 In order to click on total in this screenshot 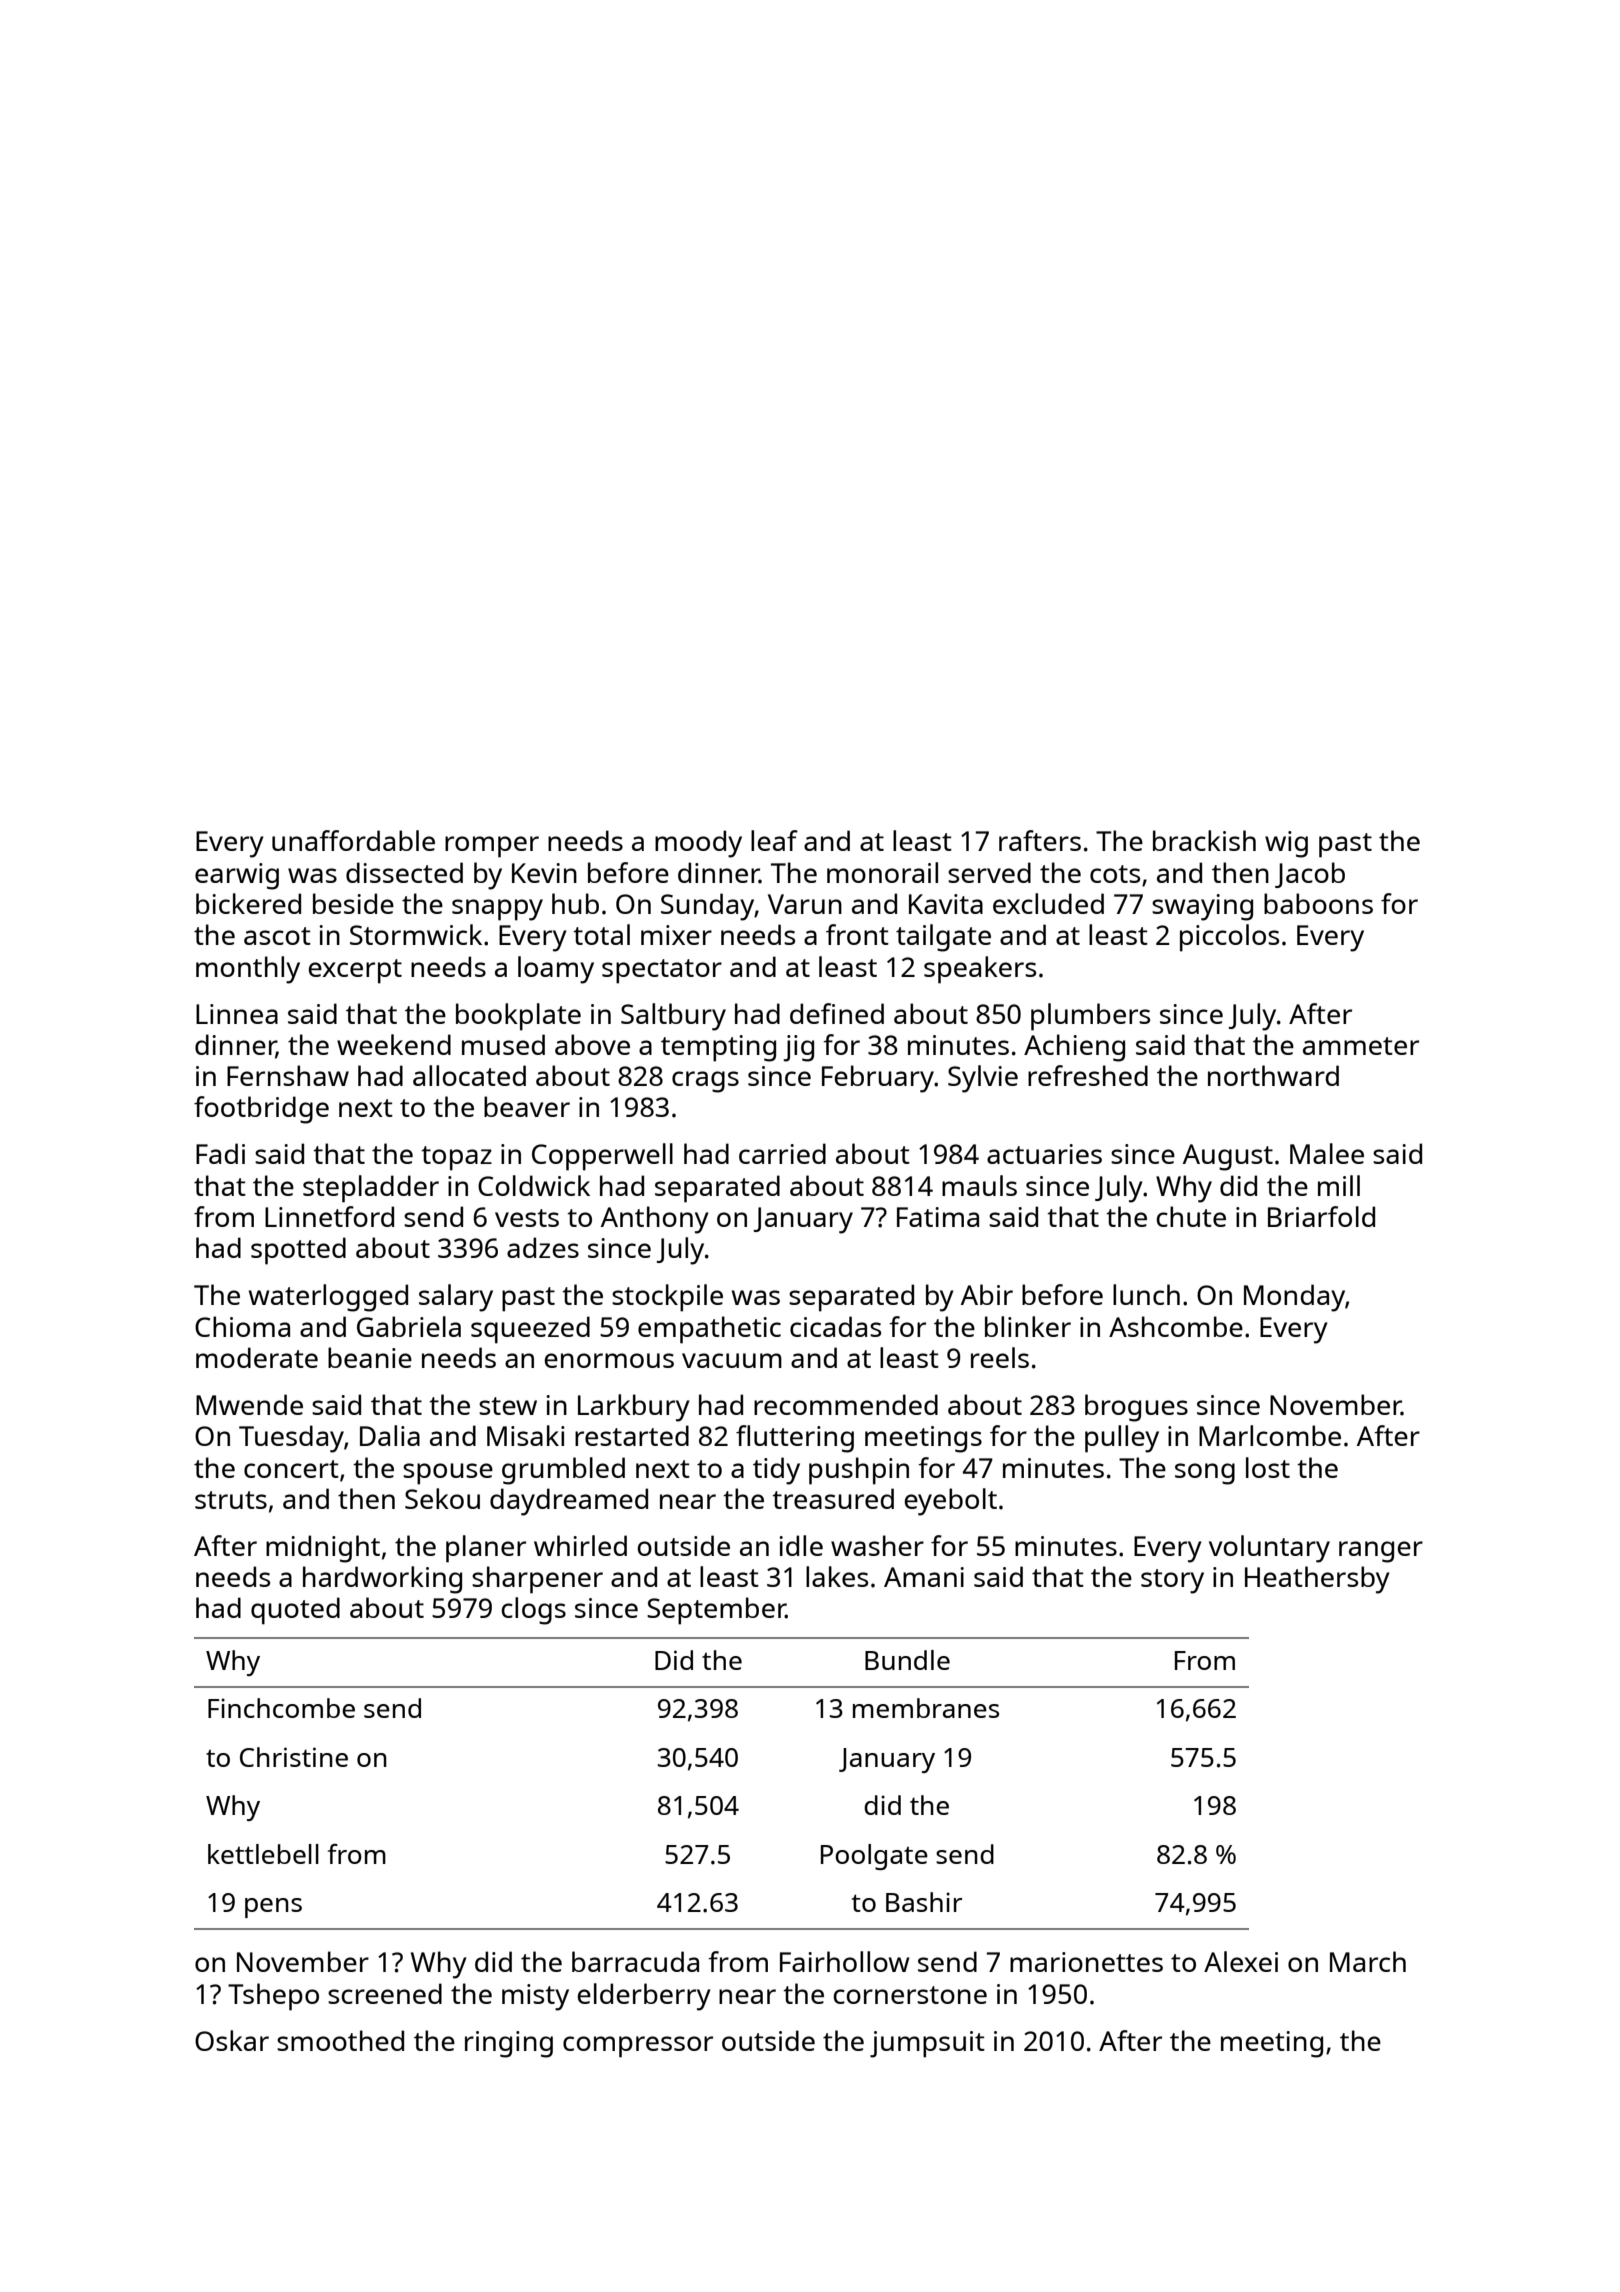, I will do `click(601, 934)`.
